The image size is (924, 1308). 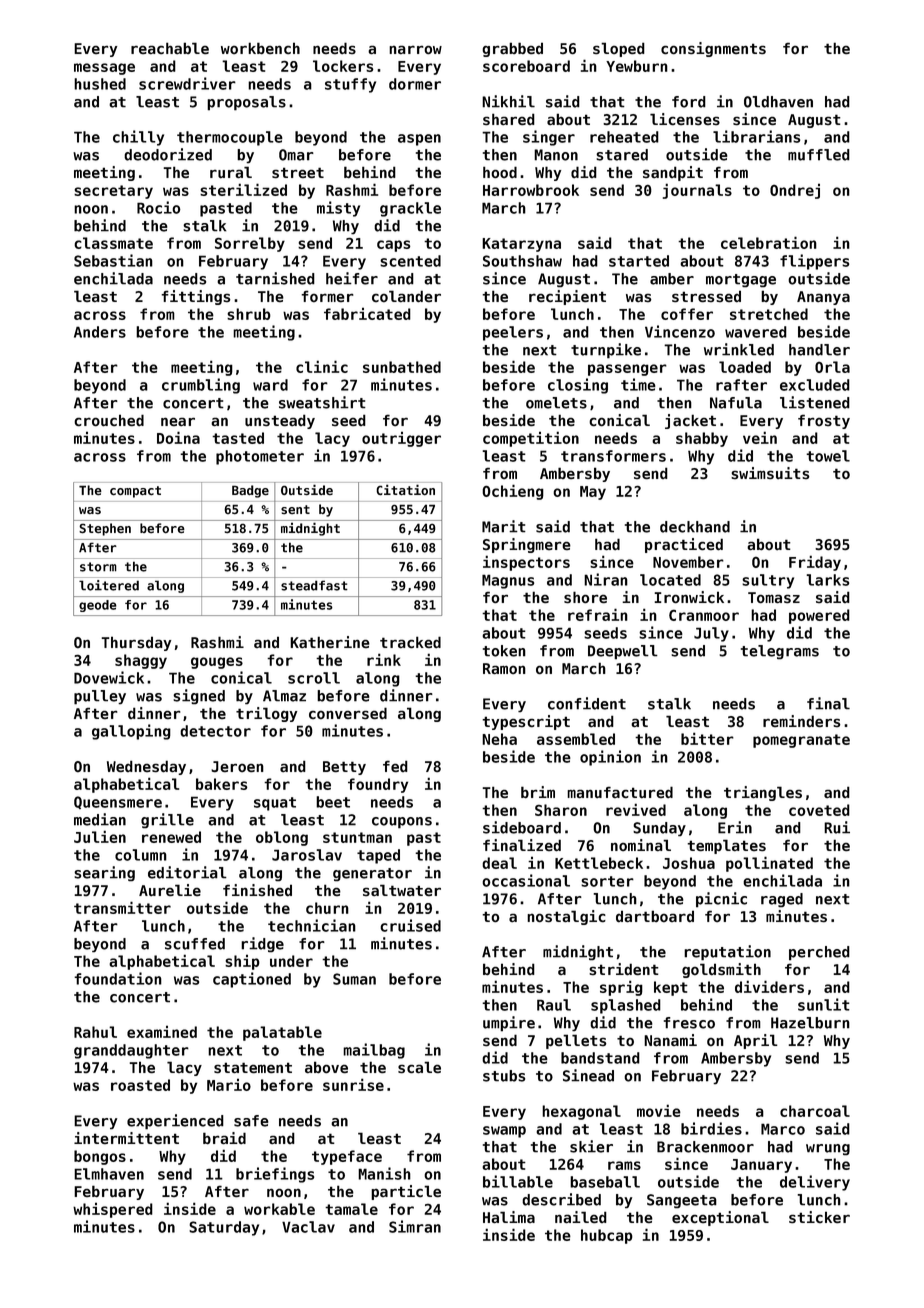 I want to click on gouges, so click(x=217, y=663).
